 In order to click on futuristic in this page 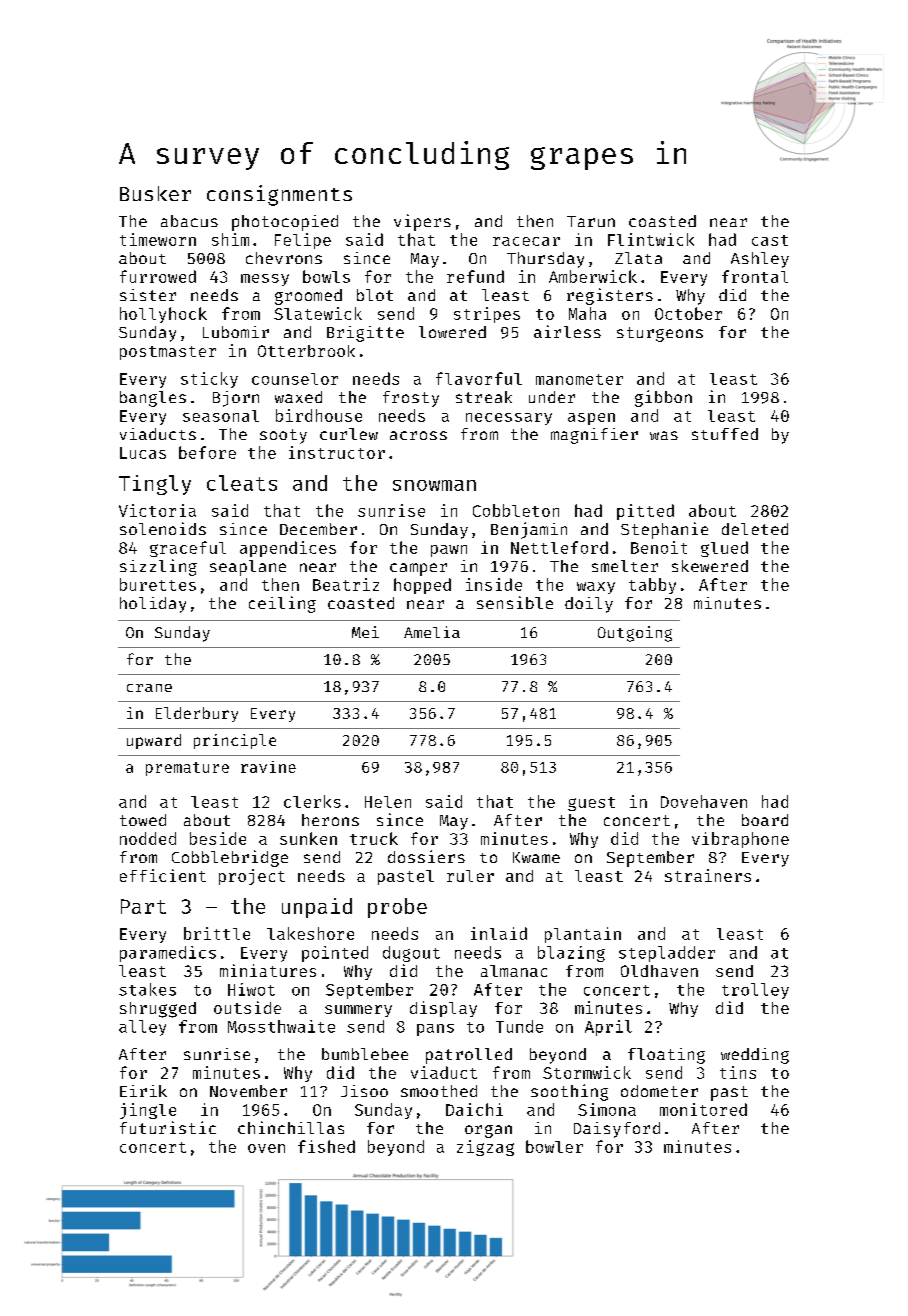, I will do `click(168, 1127)`.
